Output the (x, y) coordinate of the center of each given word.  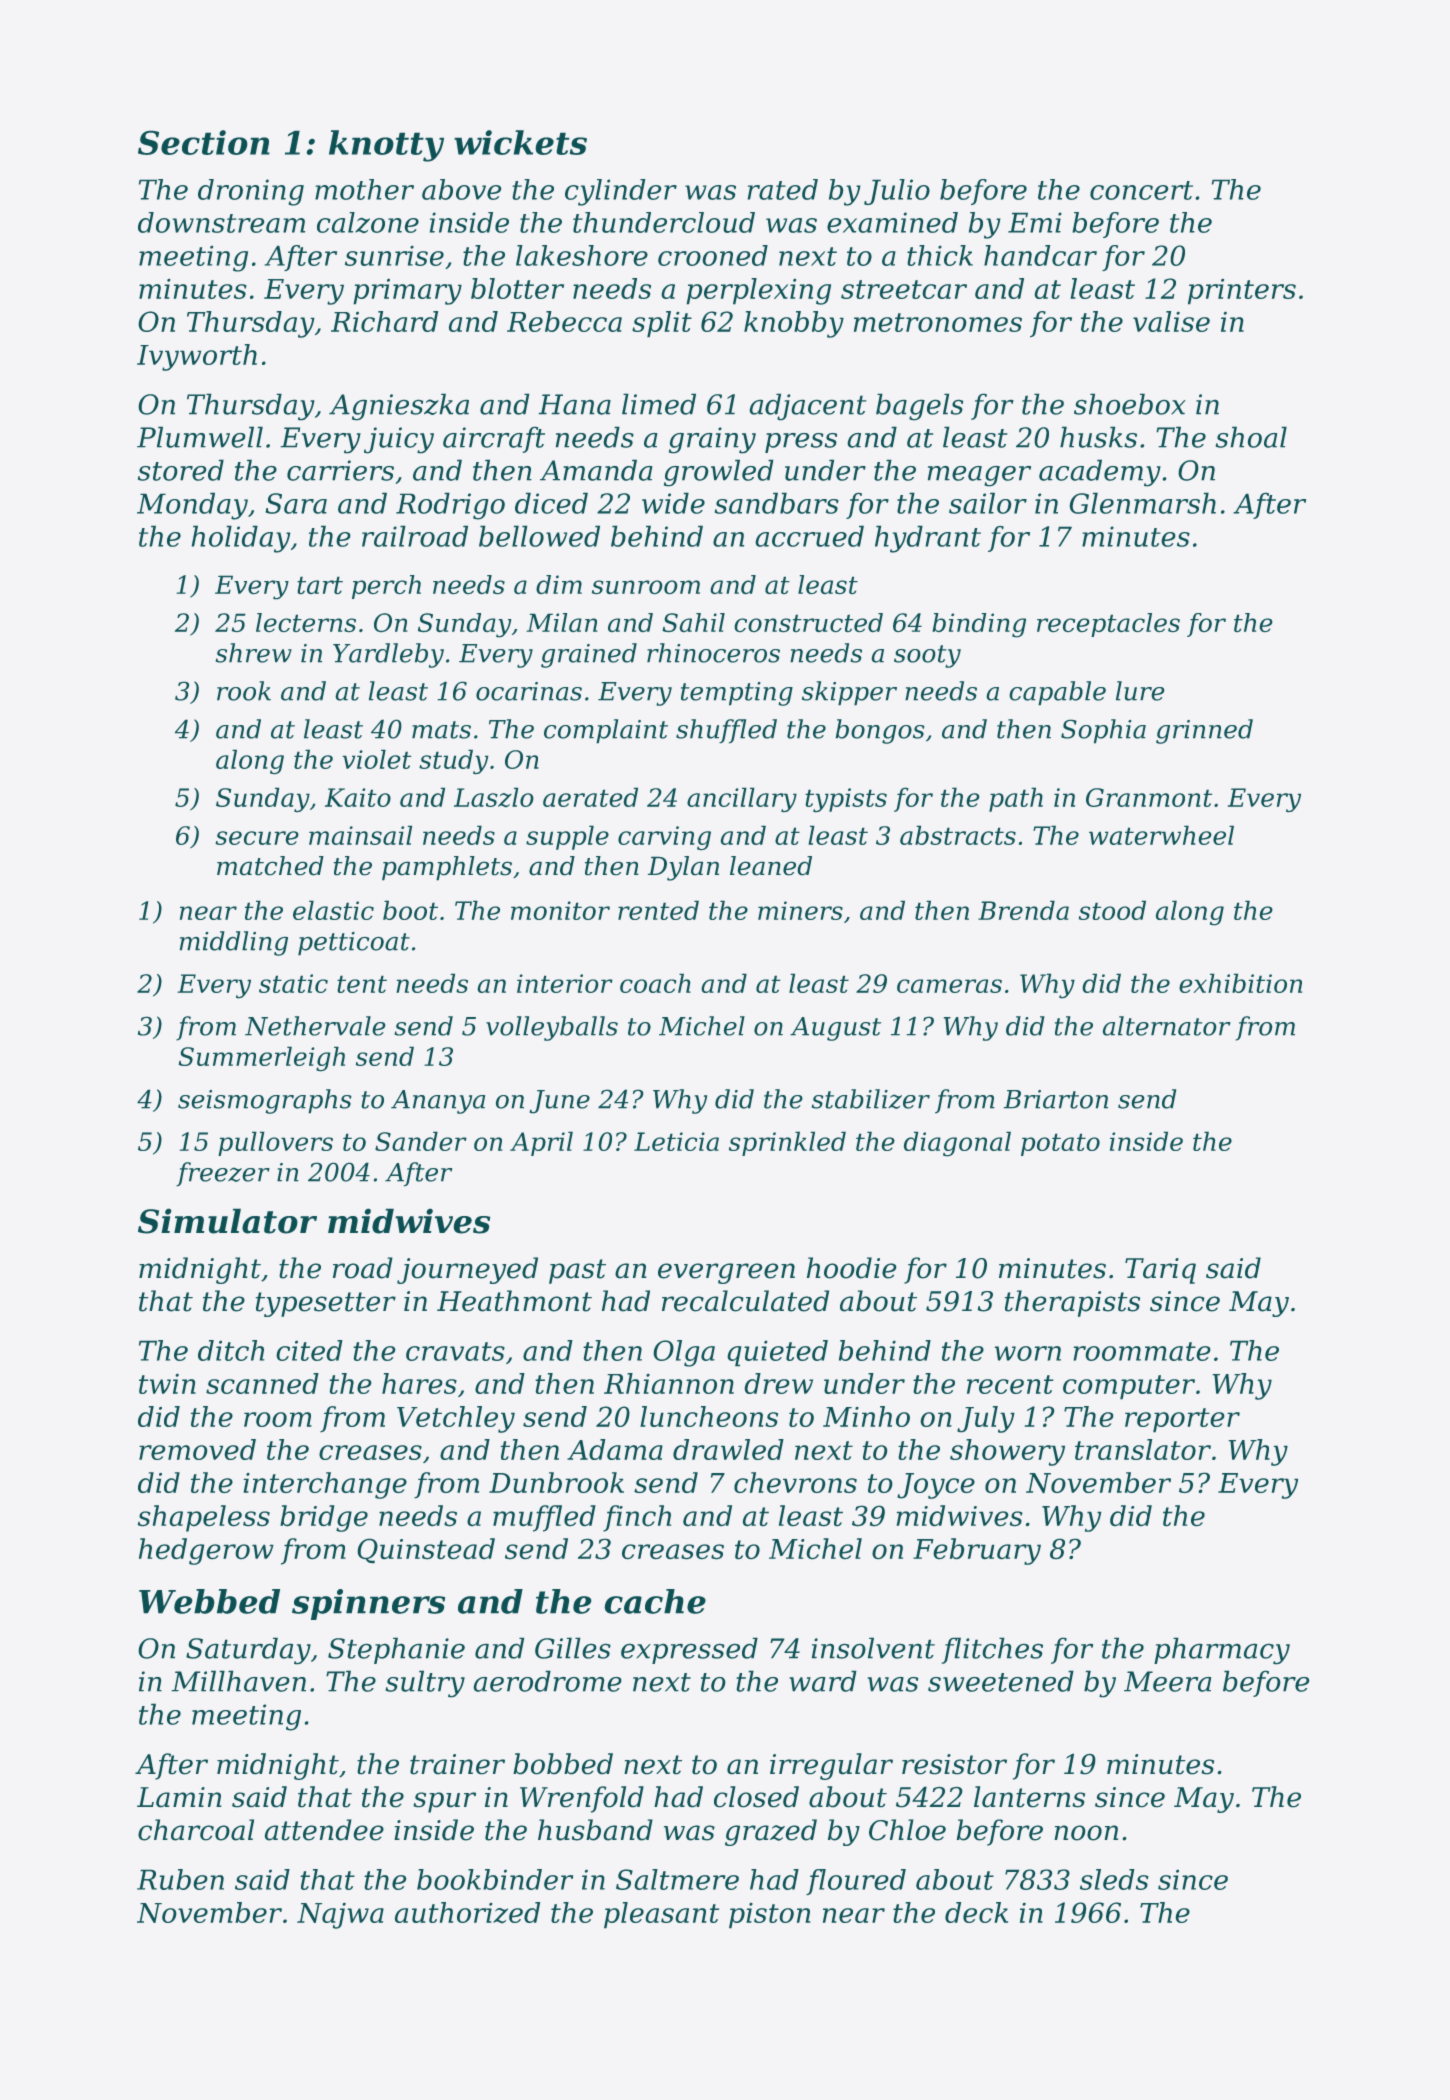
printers (1242, 291)
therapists (1072, 1303)
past (577, 1271)
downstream (221, 222)
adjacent (808, 407)
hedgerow (206, 1551)
